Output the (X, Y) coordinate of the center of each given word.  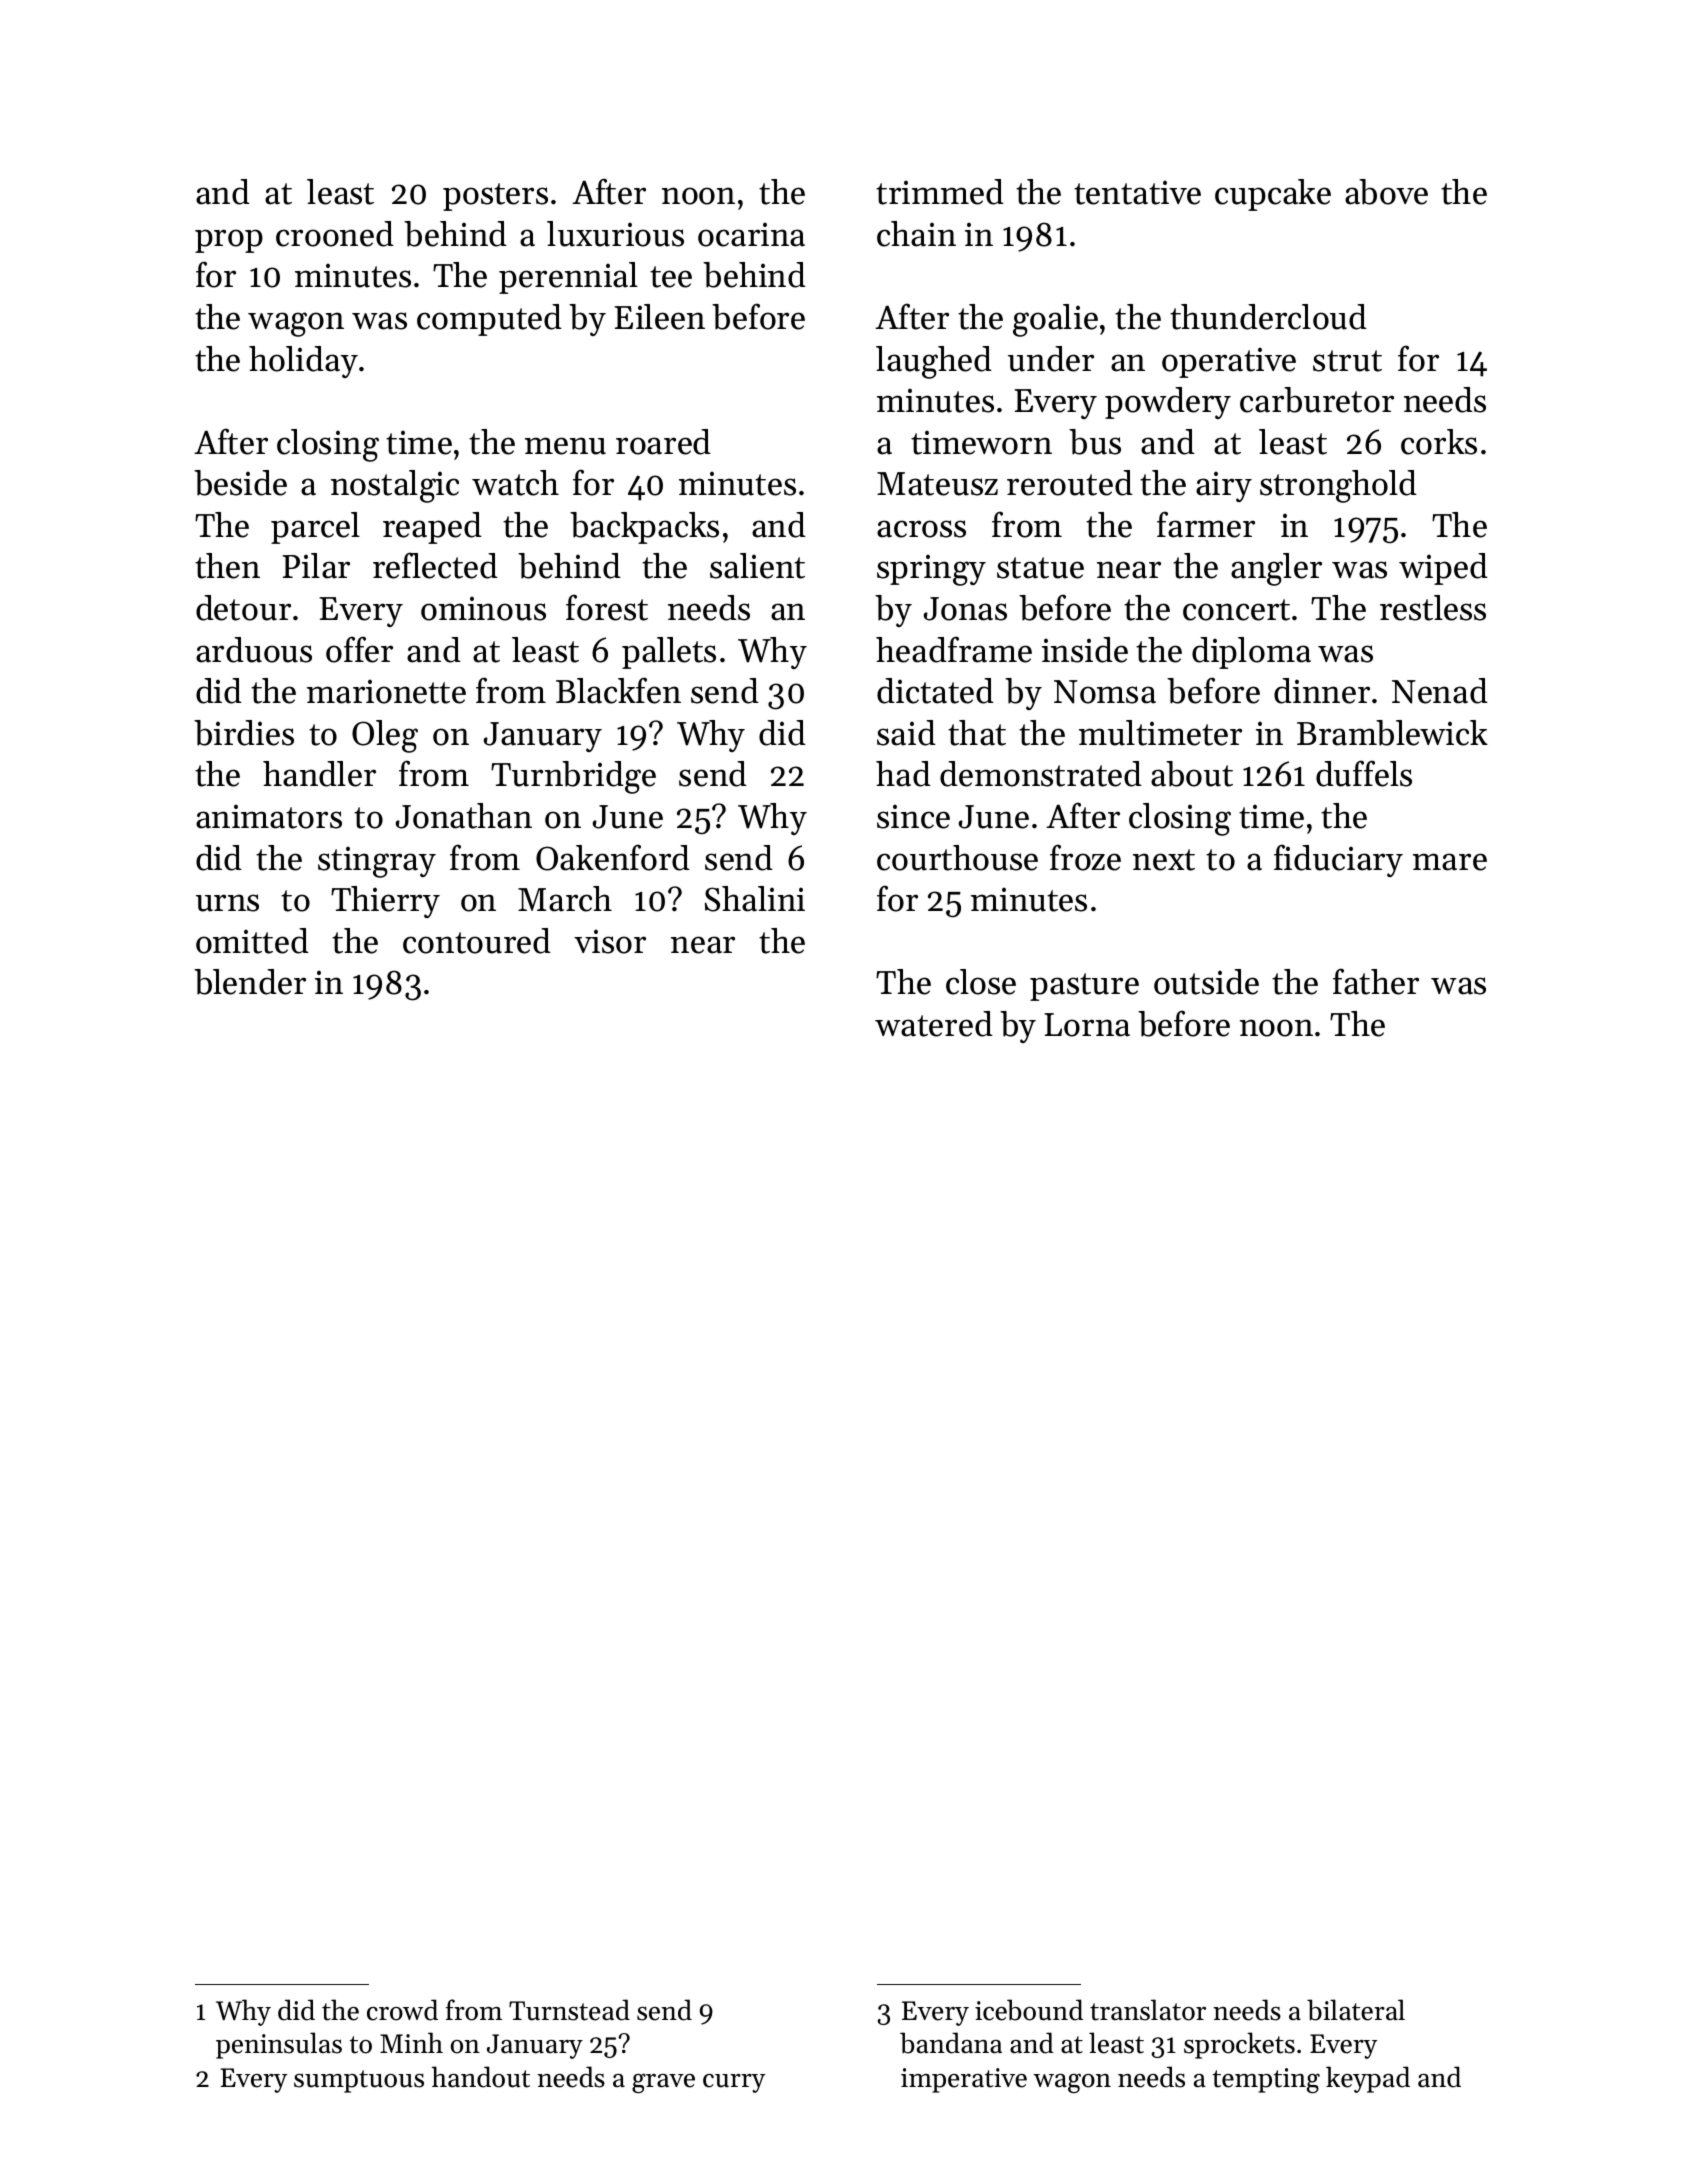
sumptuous (359, 2081)
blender (250, 982)
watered (934, 1024)
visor (610, 941)
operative (1229, 362)
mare (1450, 862)
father (1376, 981)
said (906, 733)
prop (229, 241)
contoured (477, 941)
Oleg (385, 736)
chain (916, 234)
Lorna (1087, 1025)
